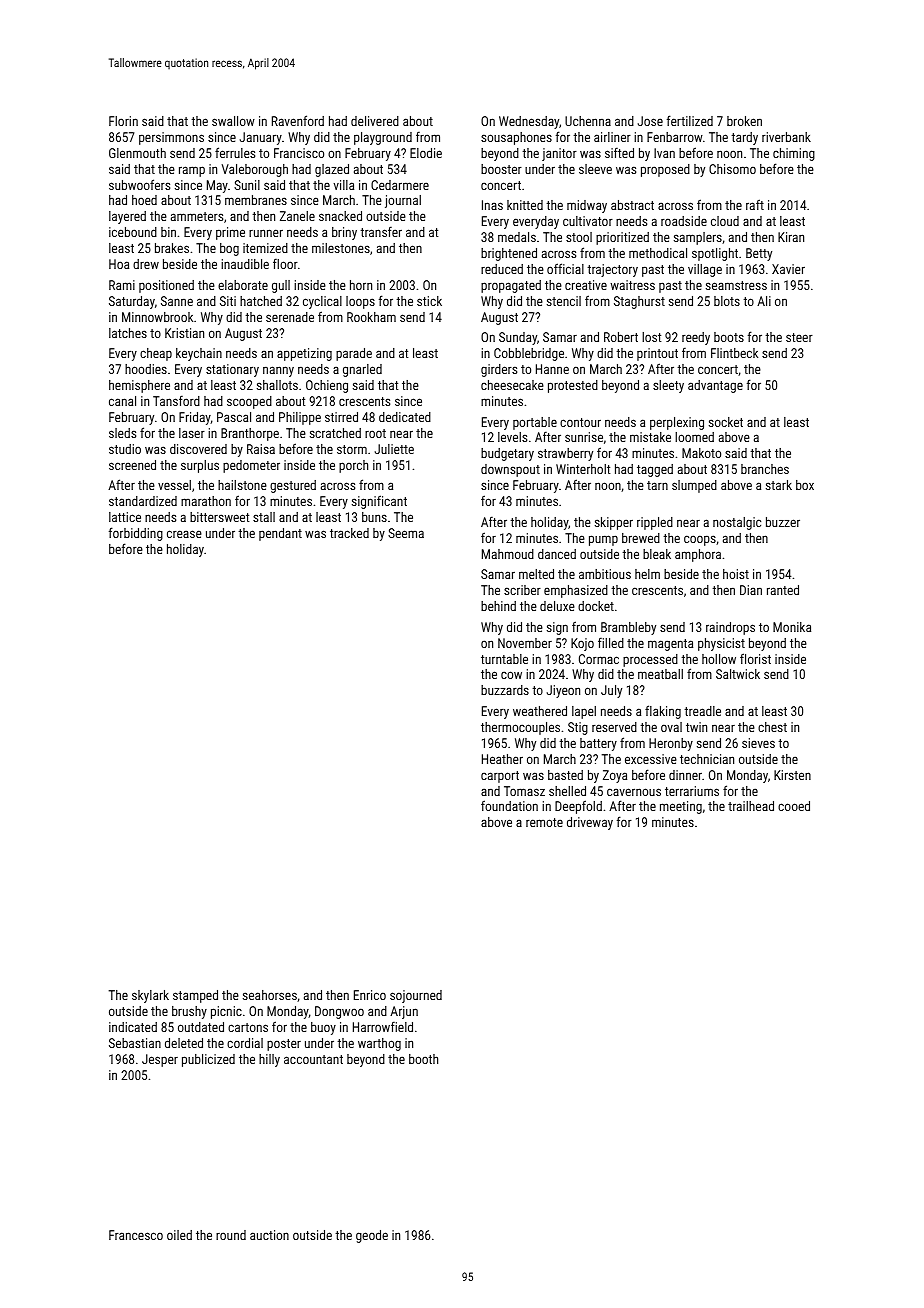  What do you see at coordinates (375, 121) in the screenshot?
I see `delivered` at bounding box center [375, 121].
